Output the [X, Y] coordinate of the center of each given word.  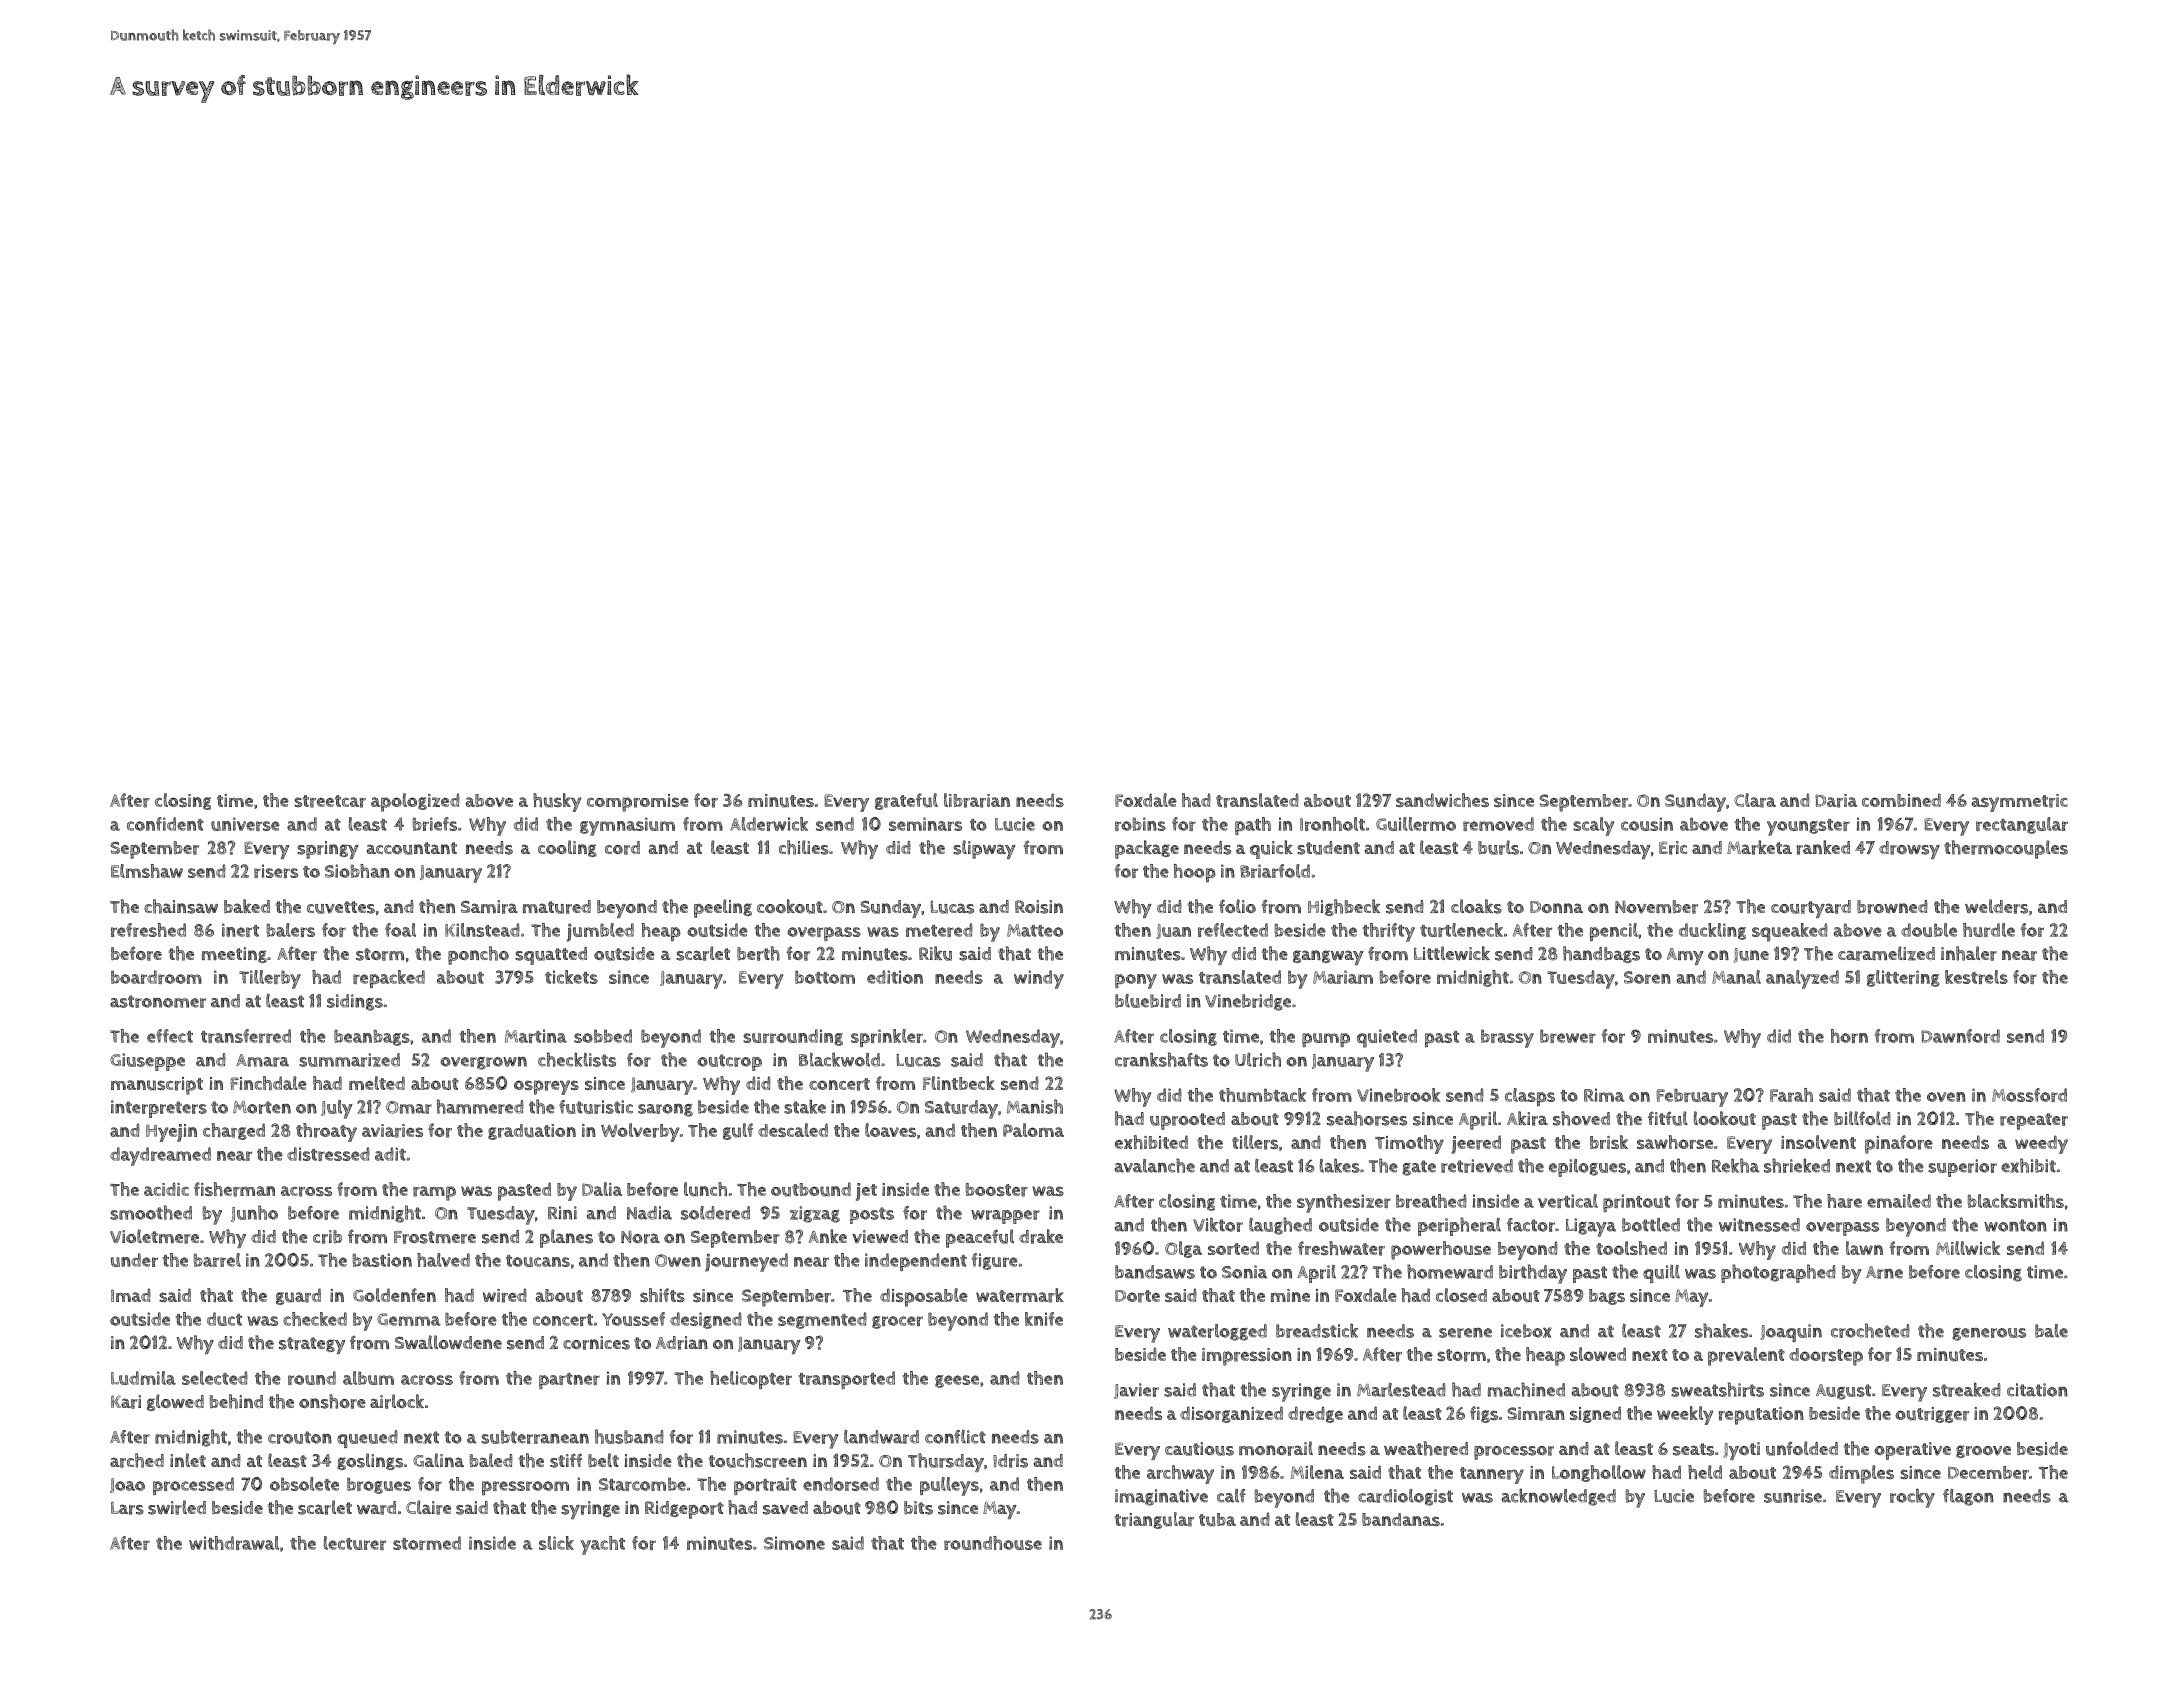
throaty [326, 1132]
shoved [1581, 1118]
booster [997, 1190]
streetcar [330, 801]
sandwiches [1442, 800]
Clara [1755, 800]
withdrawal [234, 1543]
